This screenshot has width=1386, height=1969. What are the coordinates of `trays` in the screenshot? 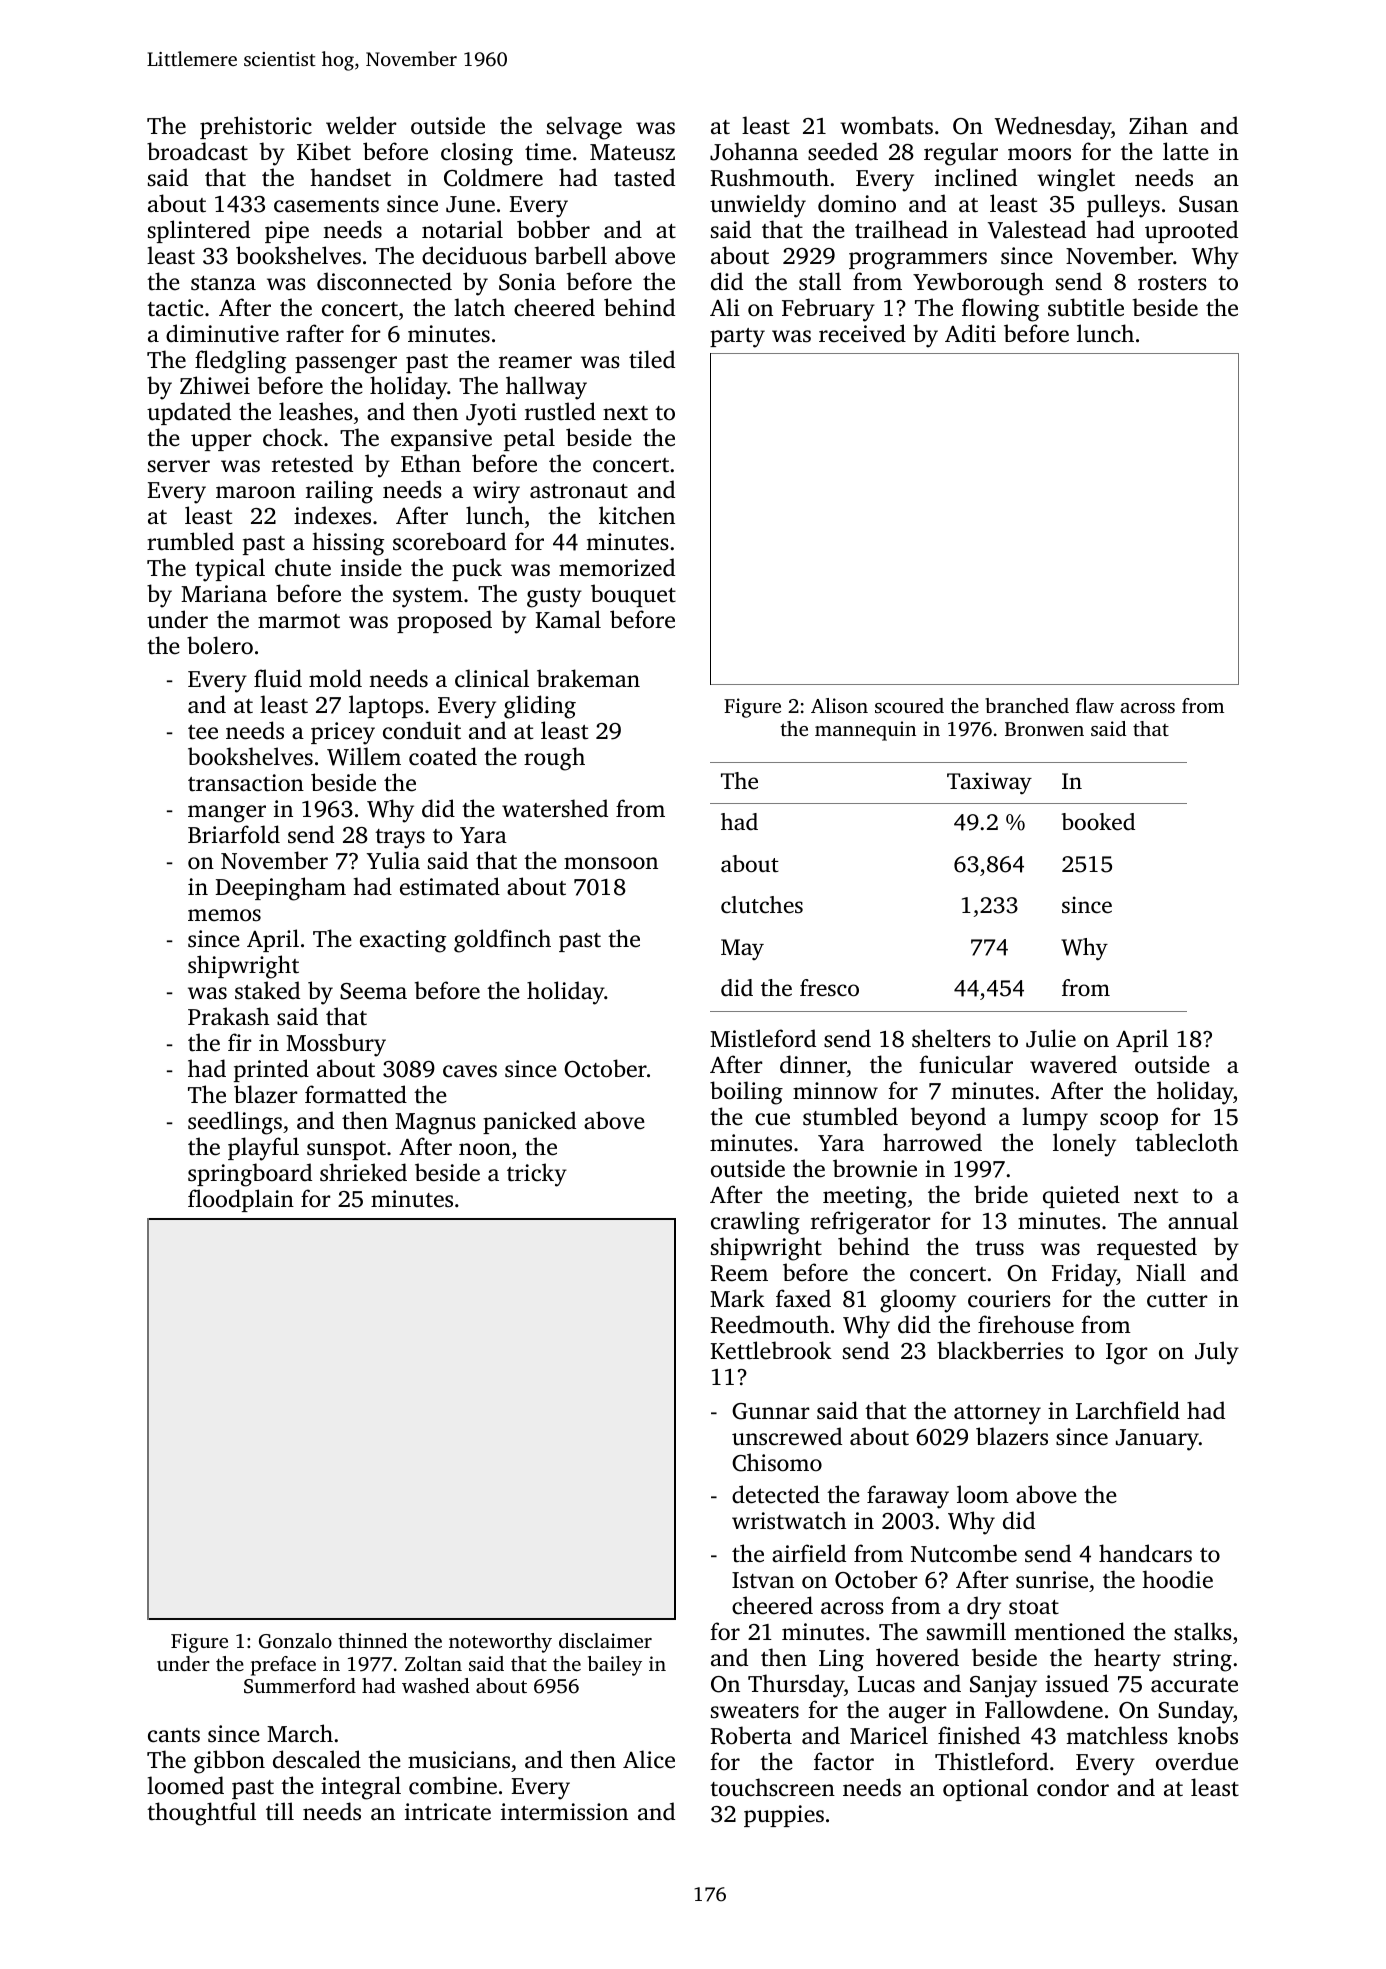 It's located at (400, 839).
